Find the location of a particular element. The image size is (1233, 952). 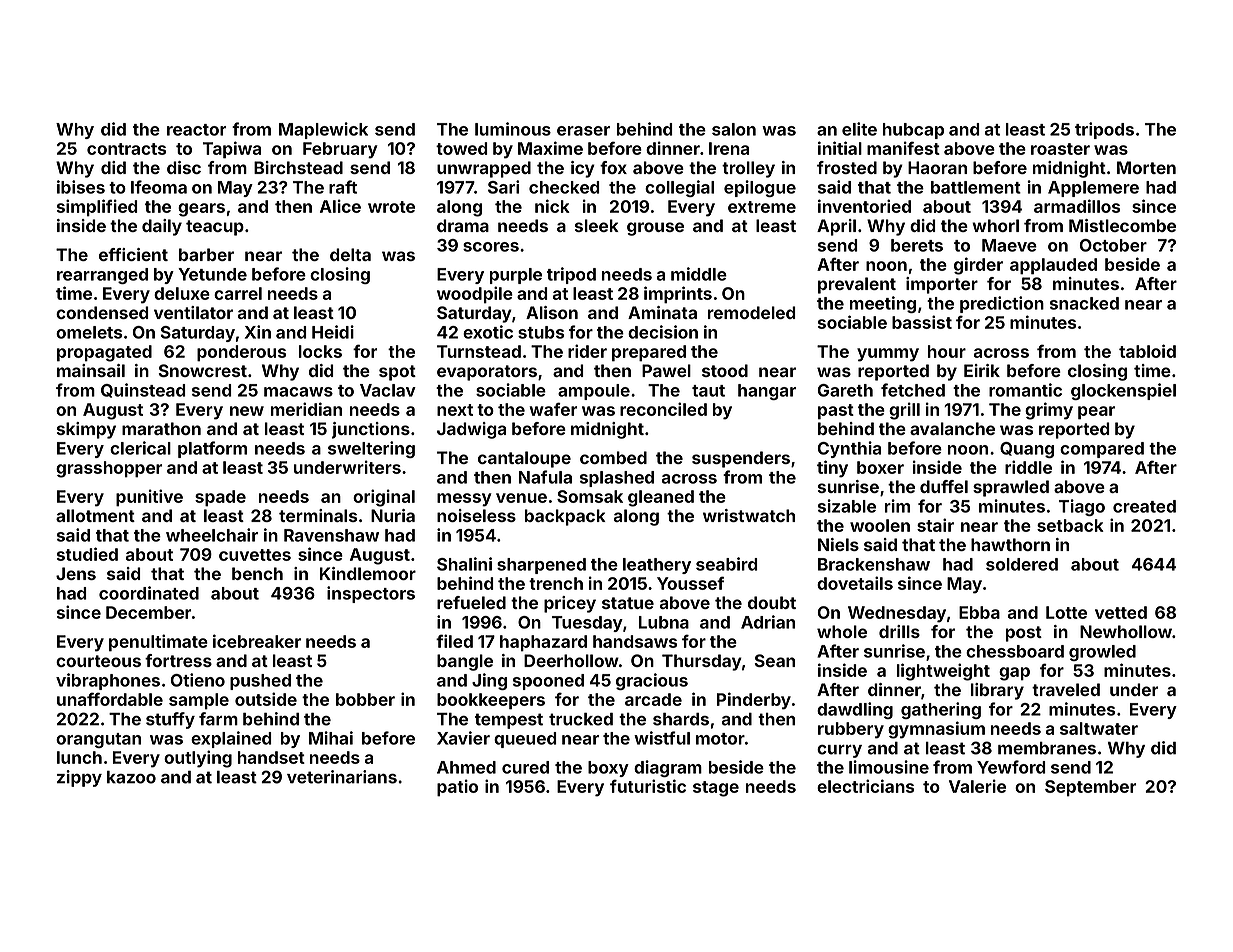

Shalini is located at coordinates (464, 564).
